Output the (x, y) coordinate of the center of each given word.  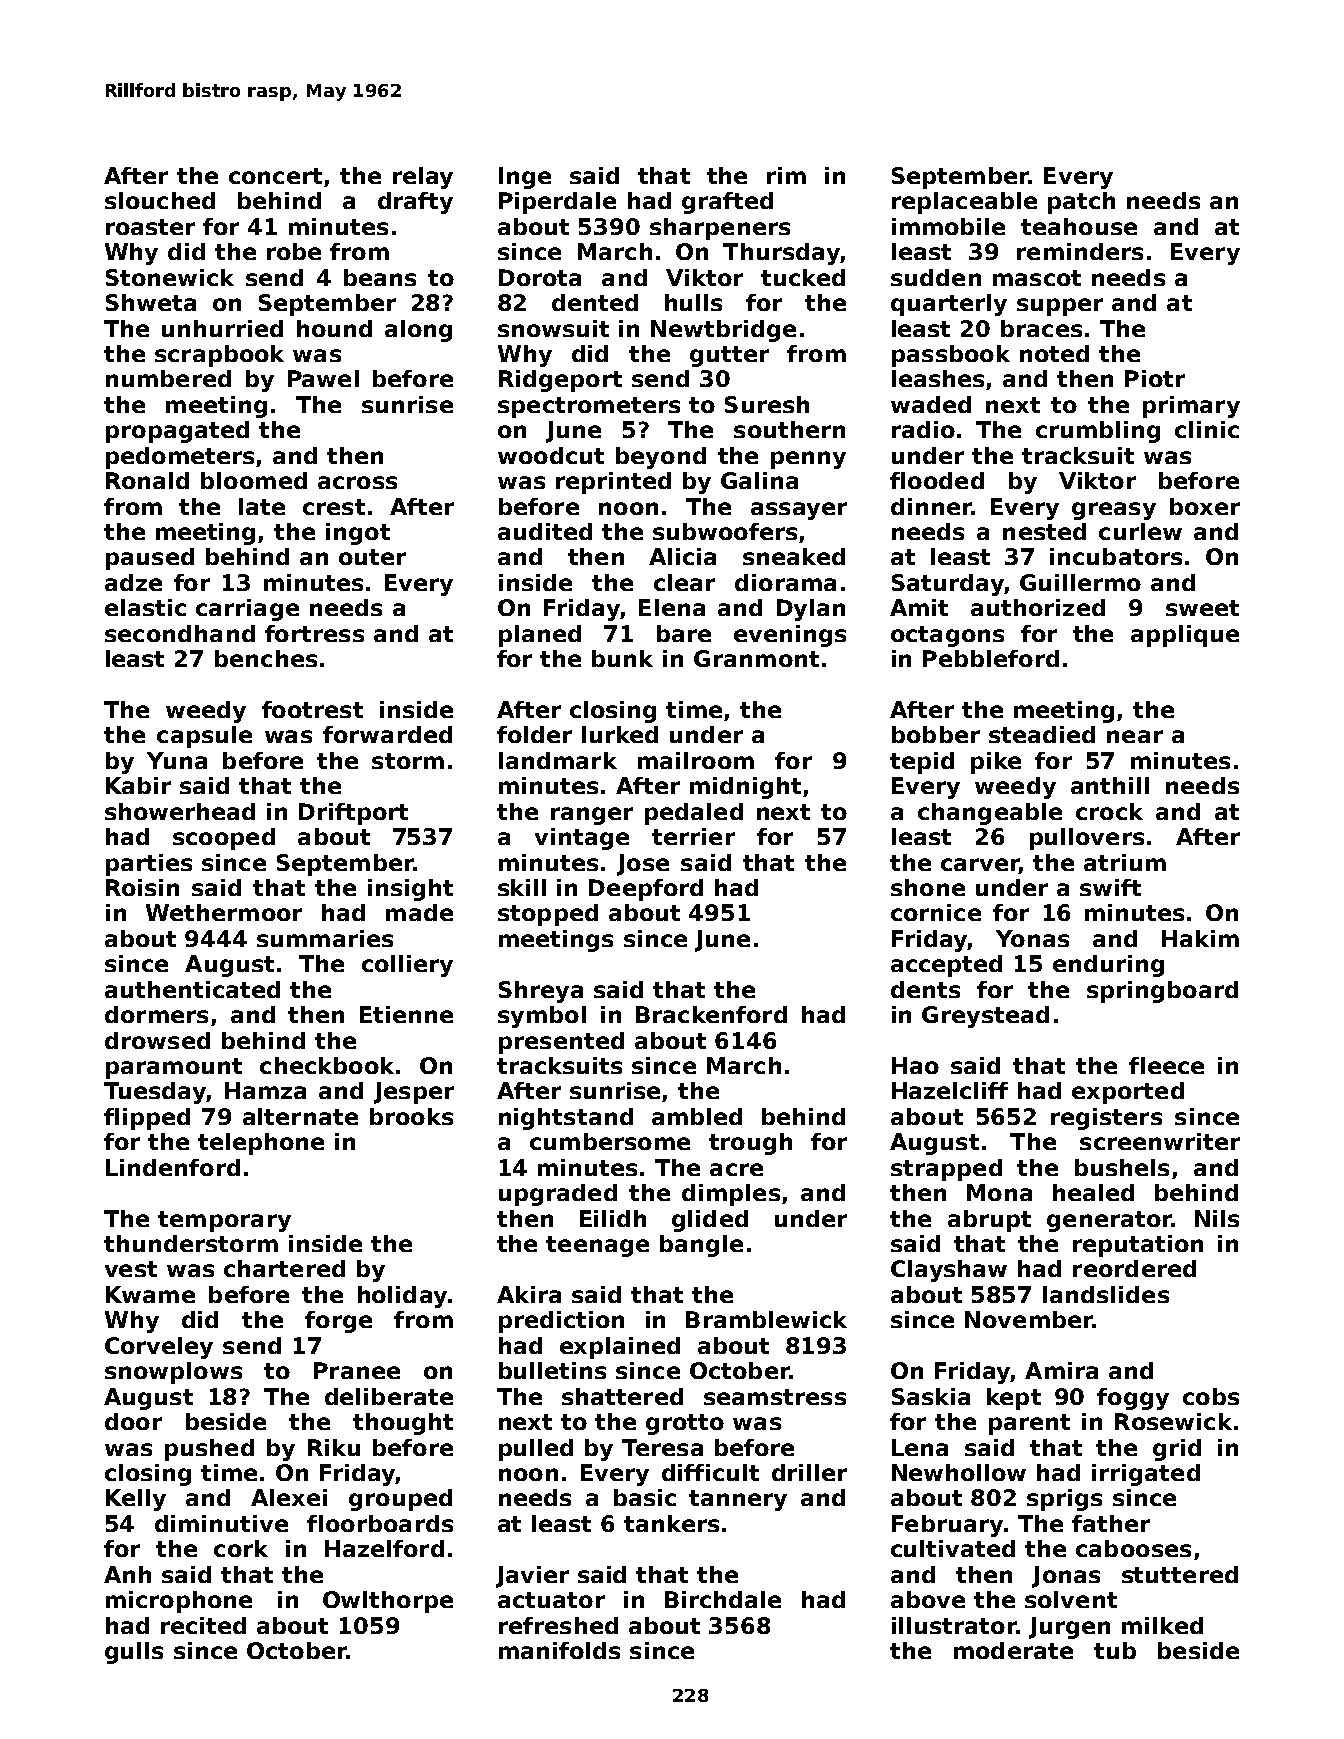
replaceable (964, 203)
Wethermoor (224, 912)
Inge (525, 178)
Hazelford (384, 1548)
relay (423, 178)
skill (522, 887)
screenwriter (1160, 1141)
